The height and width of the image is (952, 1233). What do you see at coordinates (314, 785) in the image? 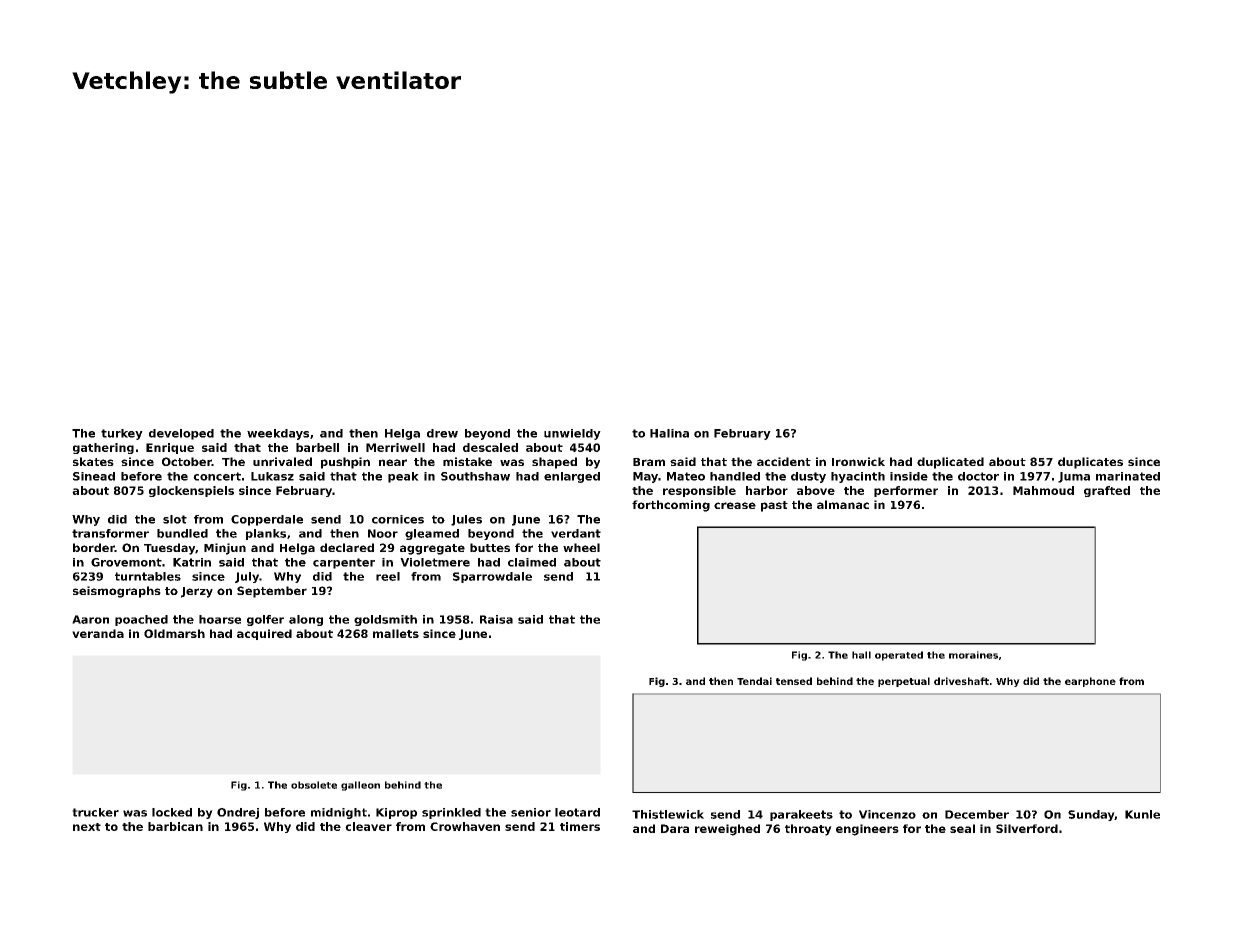
I see `obsolete` at bounding box center [314, 785].
